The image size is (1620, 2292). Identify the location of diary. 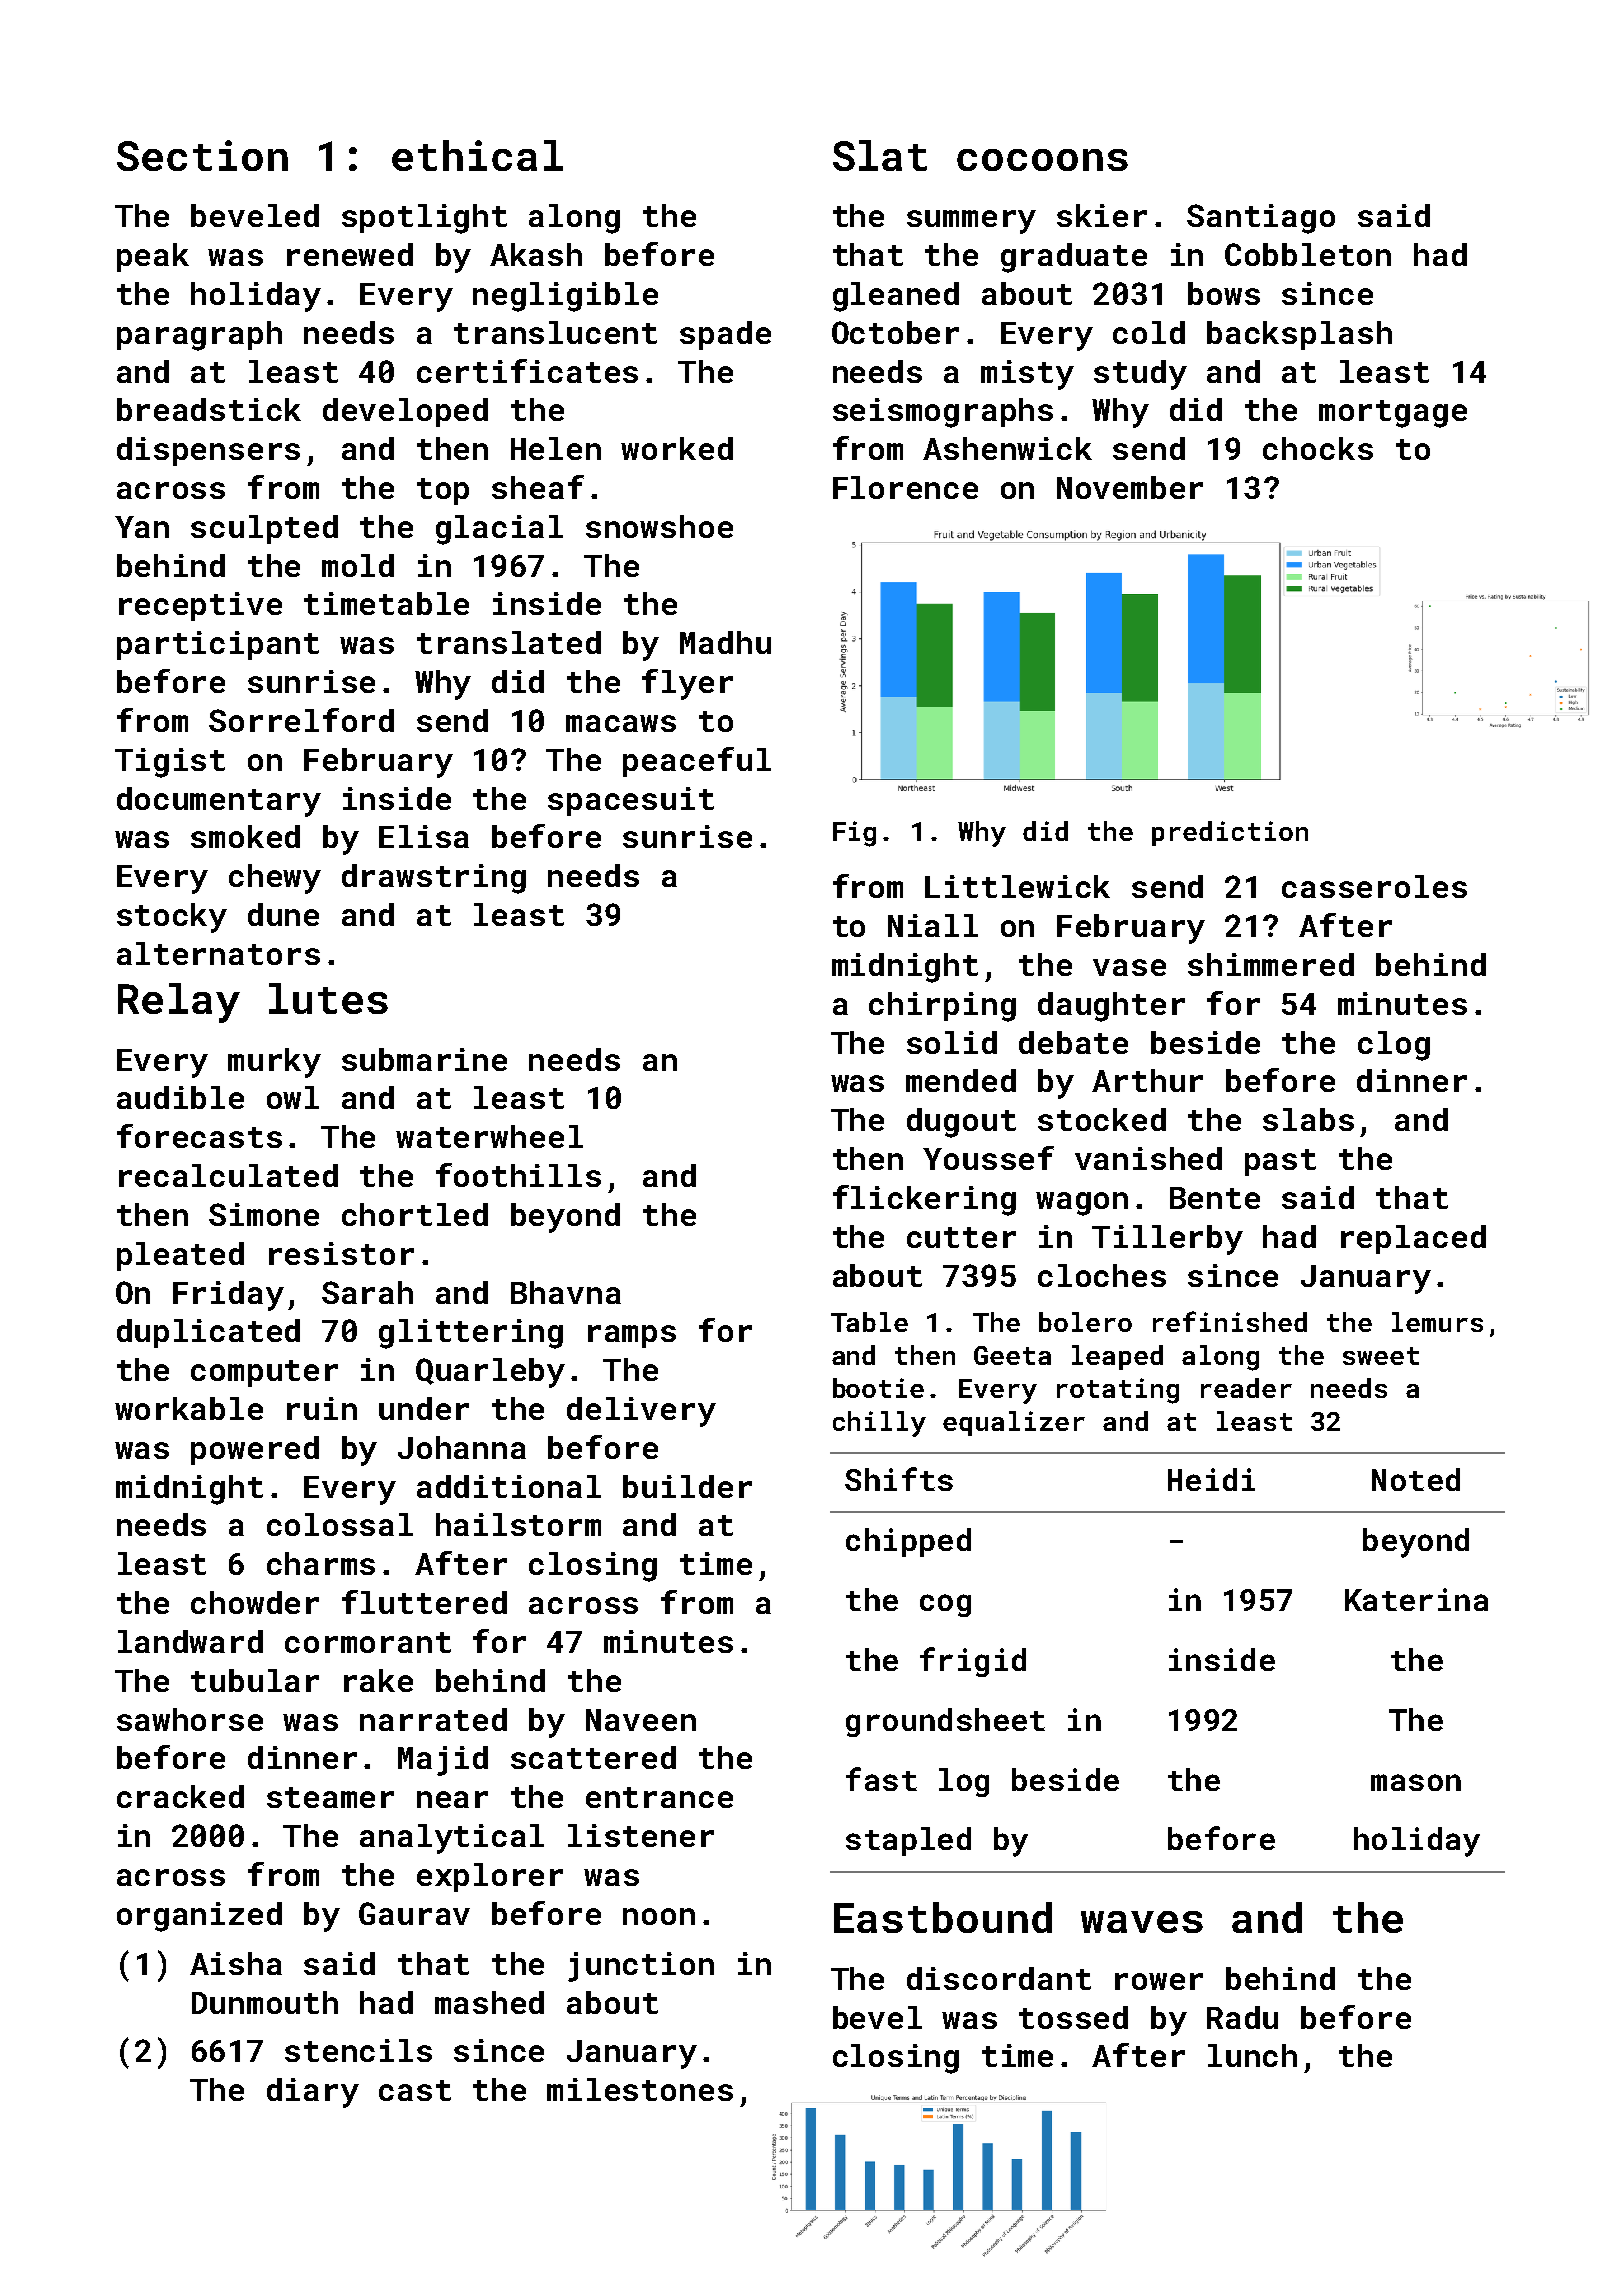
(313, 2093).
